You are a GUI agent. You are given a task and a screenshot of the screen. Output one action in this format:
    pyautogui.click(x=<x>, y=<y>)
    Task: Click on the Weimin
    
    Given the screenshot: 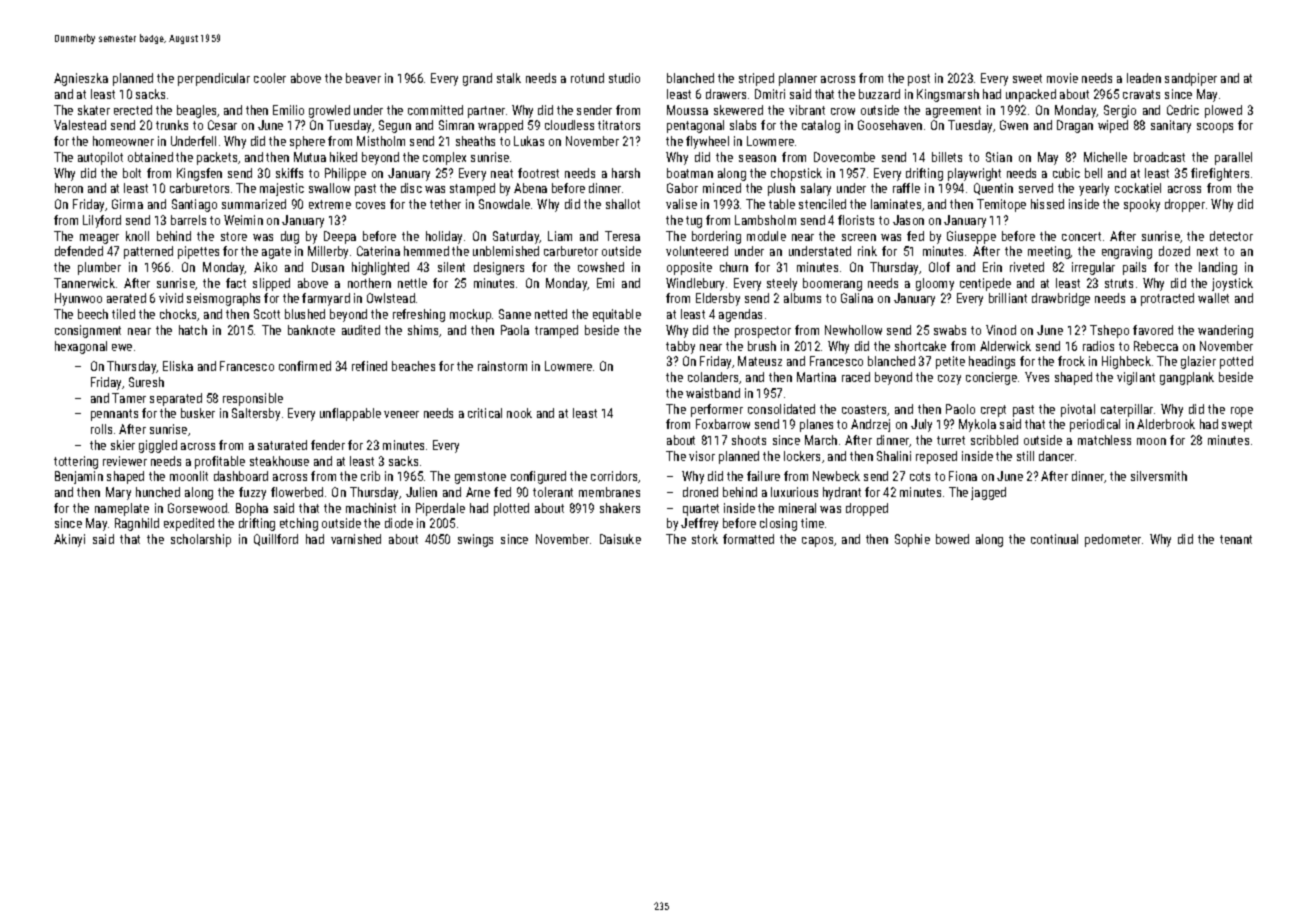 What is the action you would take?
    pyautogui.click(x=243, y=220)
